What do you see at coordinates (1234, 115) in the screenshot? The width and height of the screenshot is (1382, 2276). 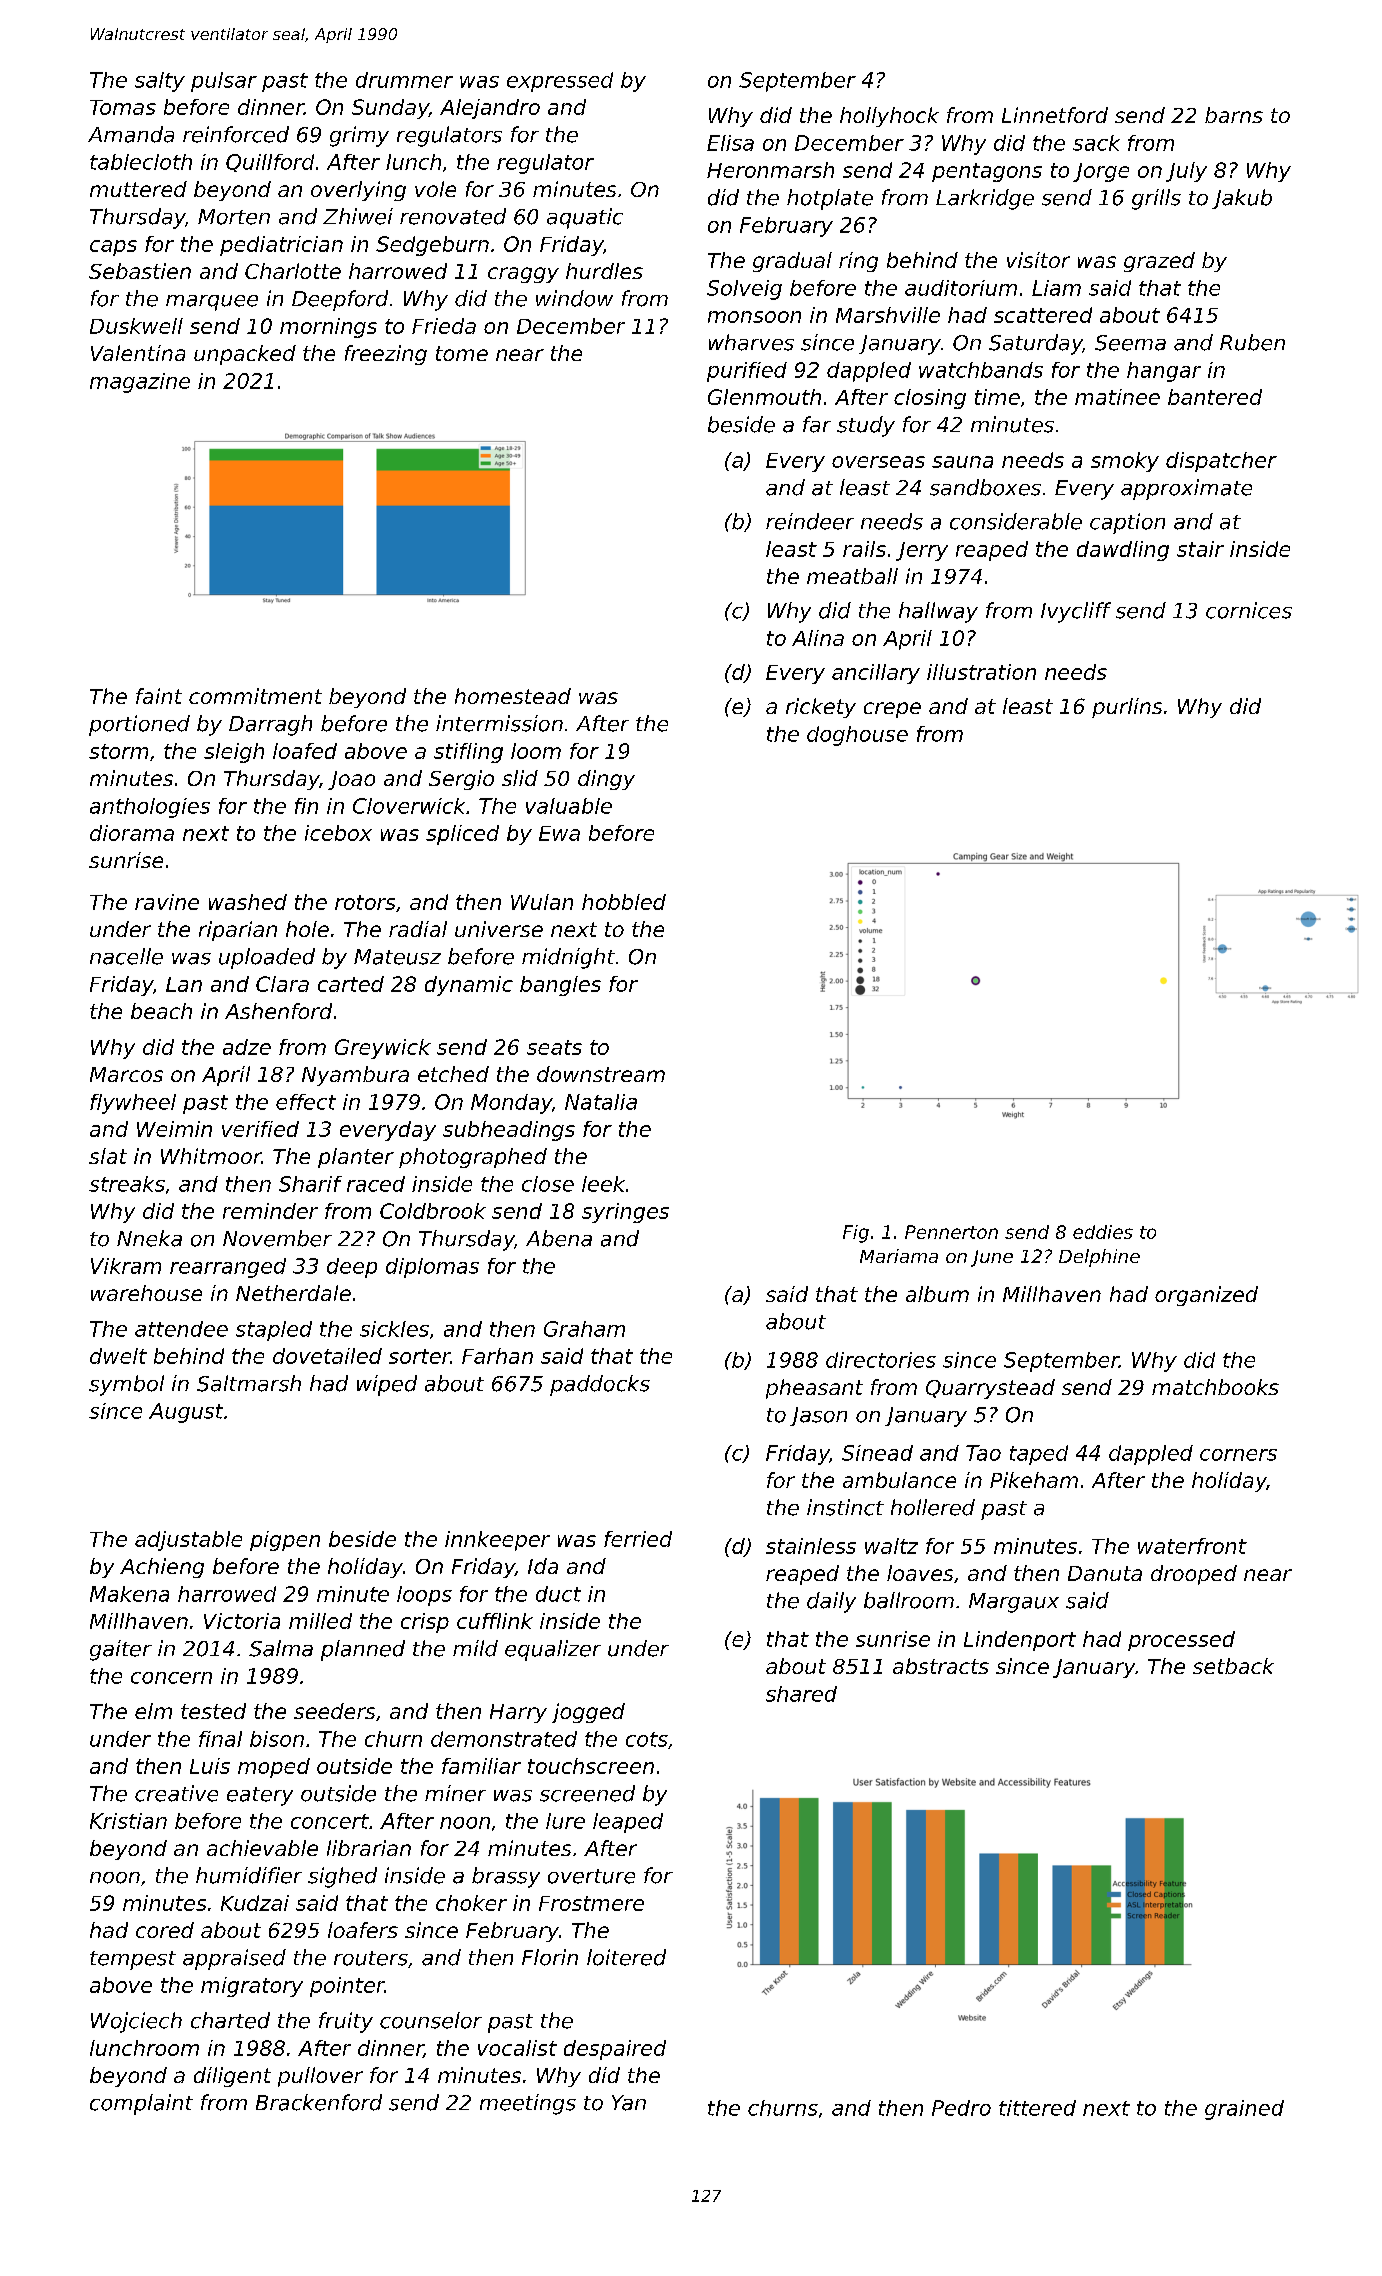 I see `barns` at bounding box center [1234, 115].
